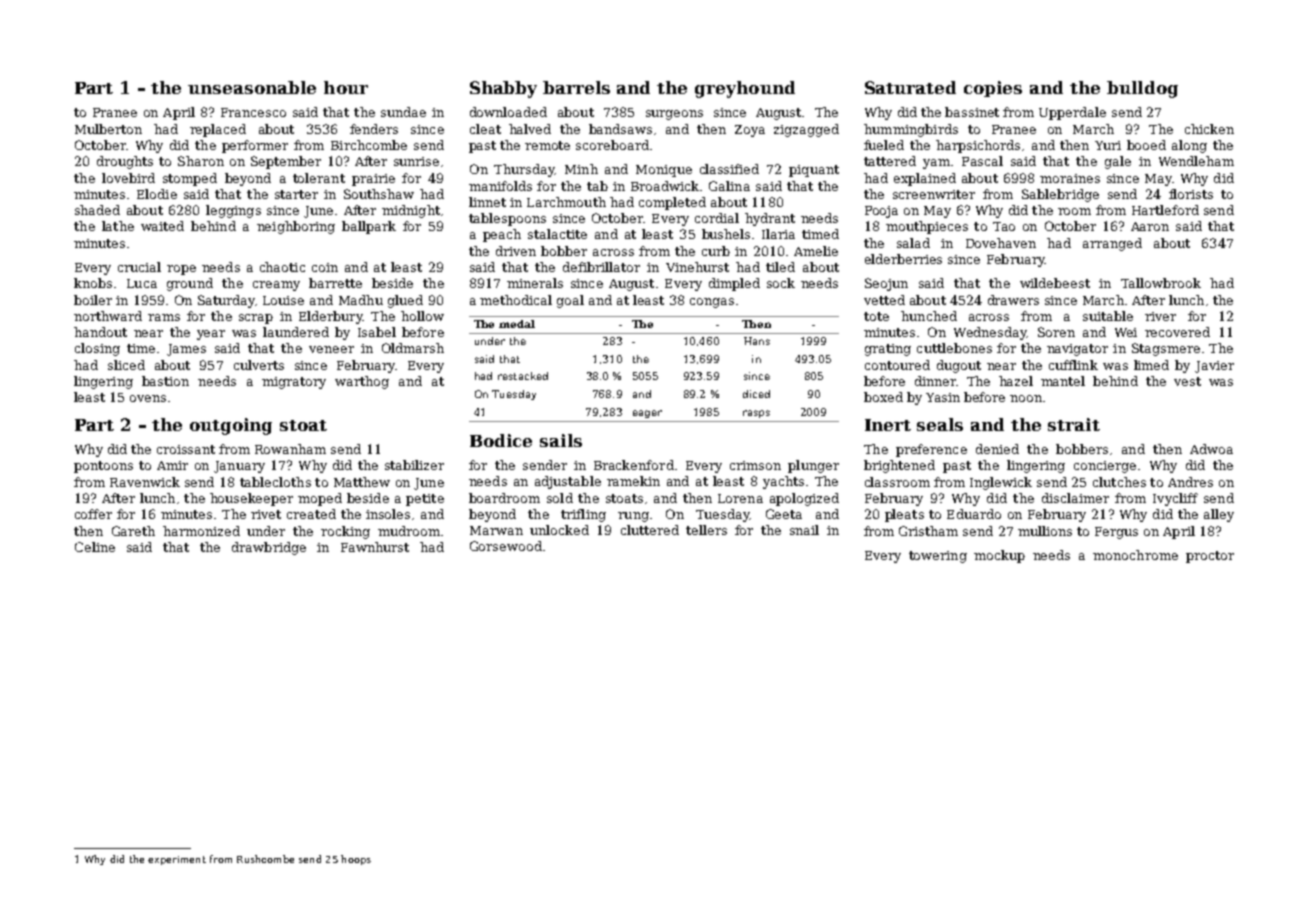 This page has height=924, width=1308. What do you see at coordinates (265, 859) in the page?
I see `Rushcombe` at bounding box center [265, 859].
